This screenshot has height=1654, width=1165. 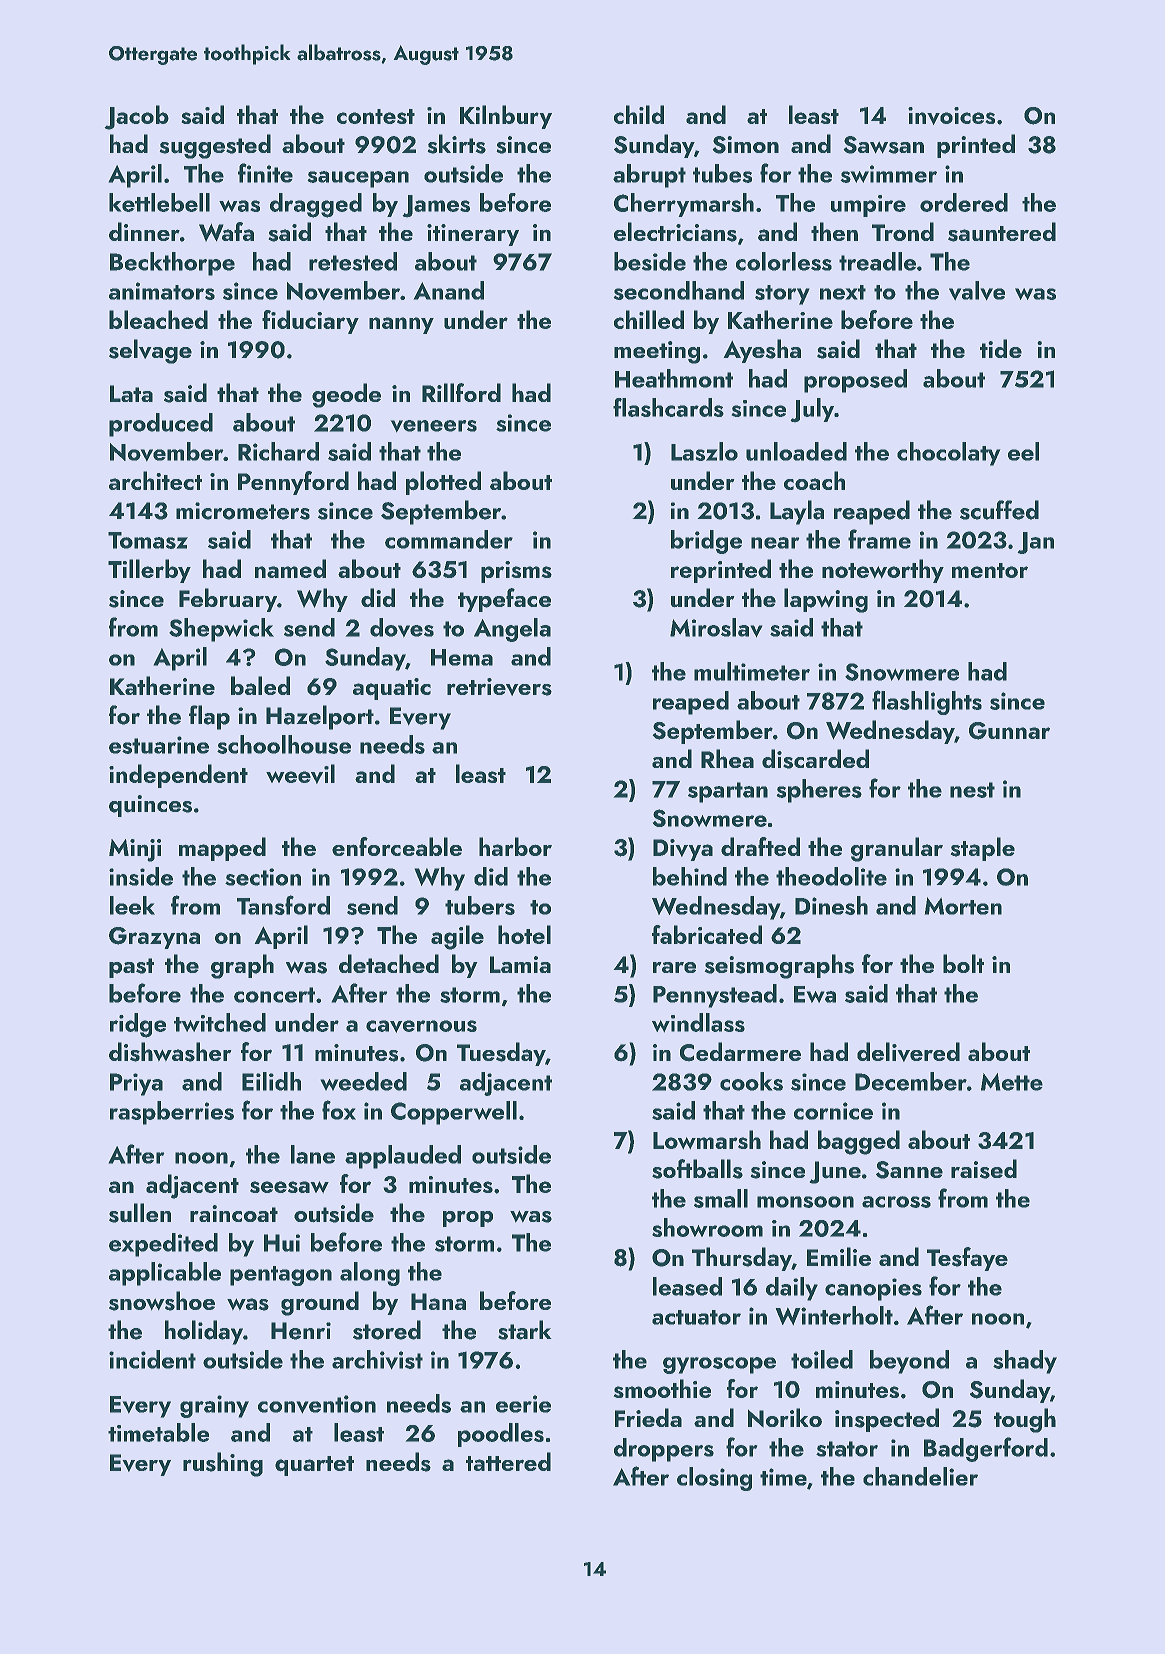 I want to click on July, so click(x=812, y=410).
